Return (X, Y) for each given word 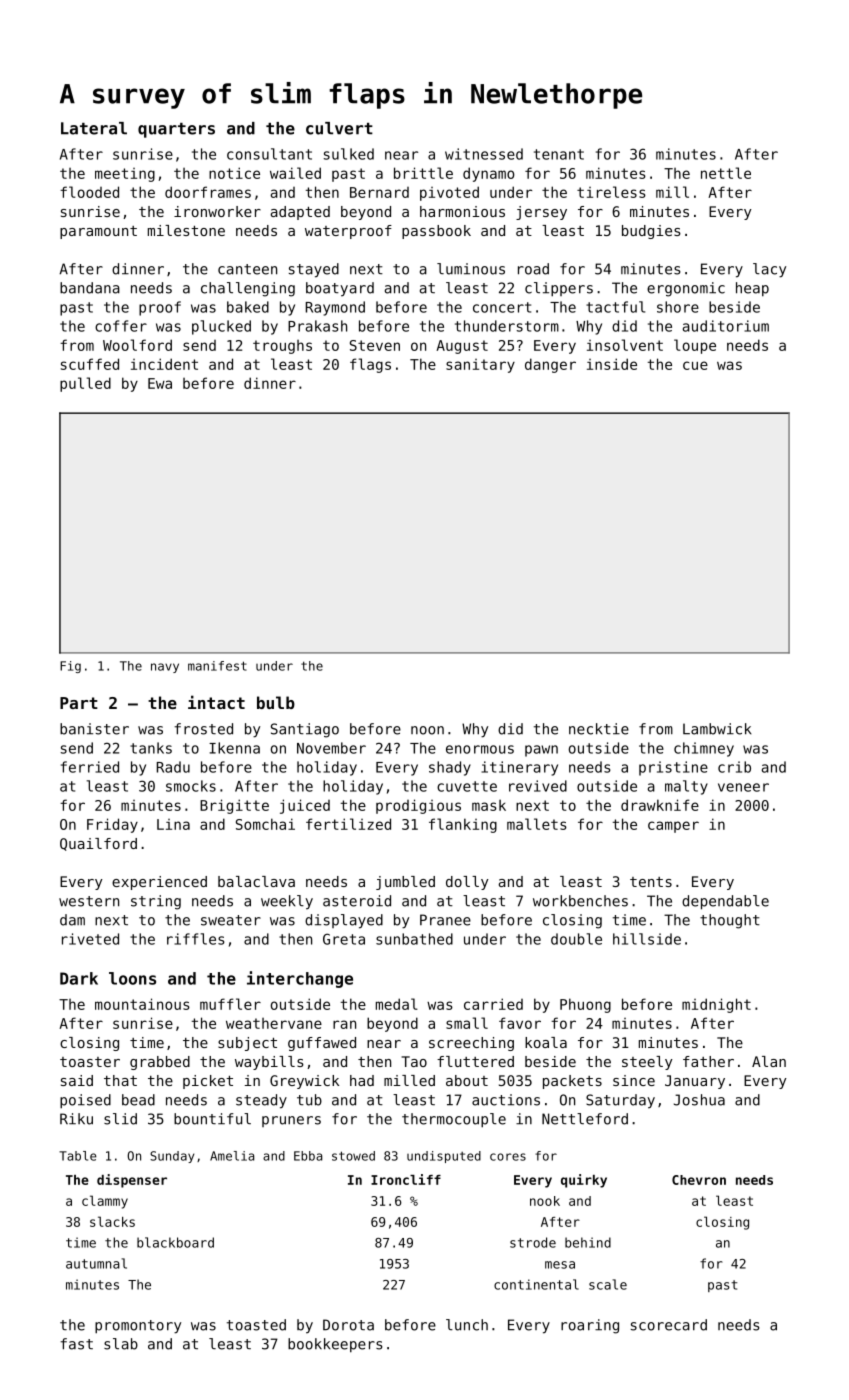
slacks (112, 1221)
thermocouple (454, 1120)
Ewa (160, 383)
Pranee (445, 920)
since (634, 1080)
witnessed (484, 154)
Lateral (94, 128)
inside (612, 364)
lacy (769, 270)
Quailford (98, 844)
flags (370, 365)
